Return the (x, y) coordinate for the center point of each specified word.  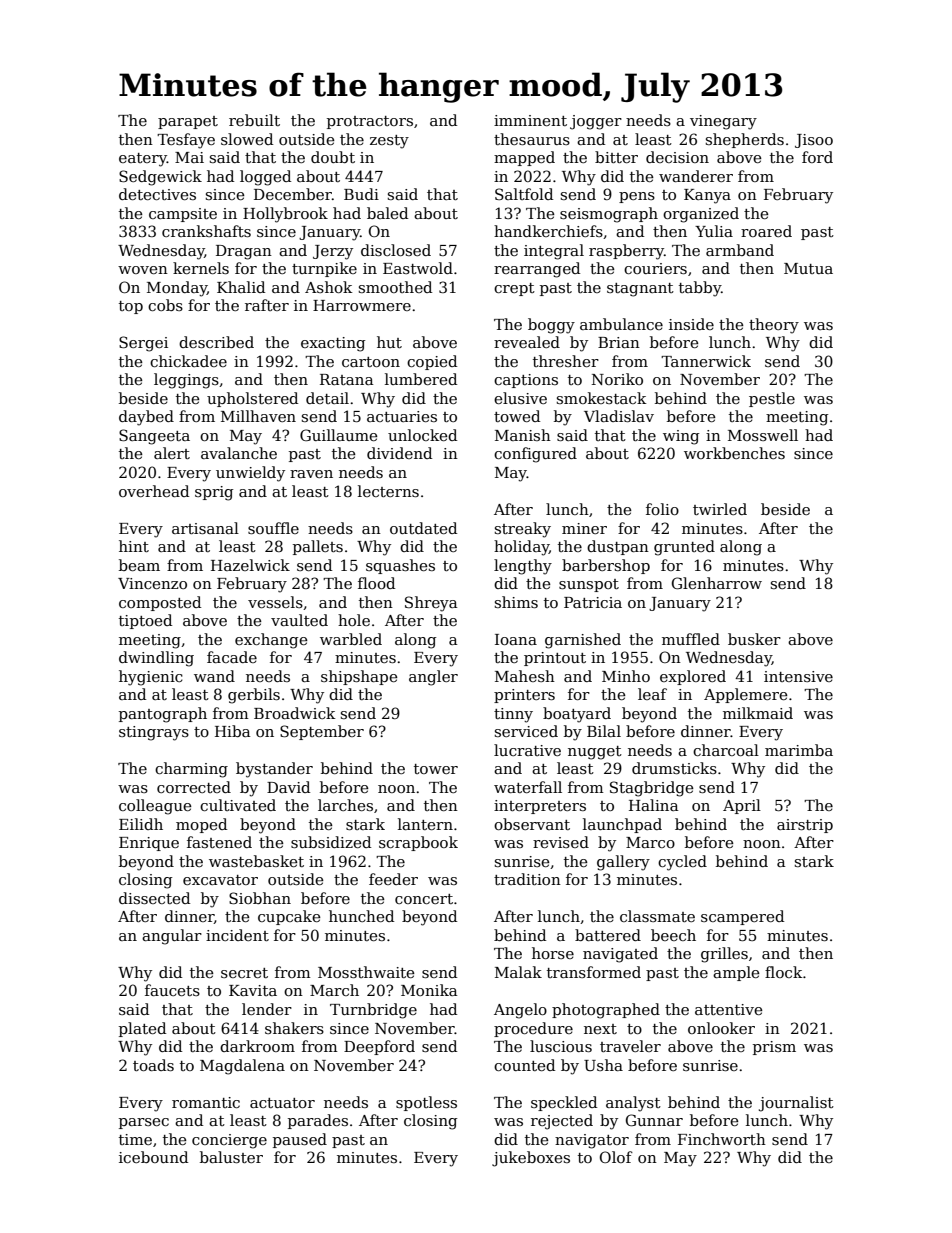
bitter (616, 157)
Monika (429, 990)
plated (142, 1029)
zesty (389, 142)
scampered (742, 917)
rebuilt (254, 120)
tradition (527, 879)
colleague (155, 807)
